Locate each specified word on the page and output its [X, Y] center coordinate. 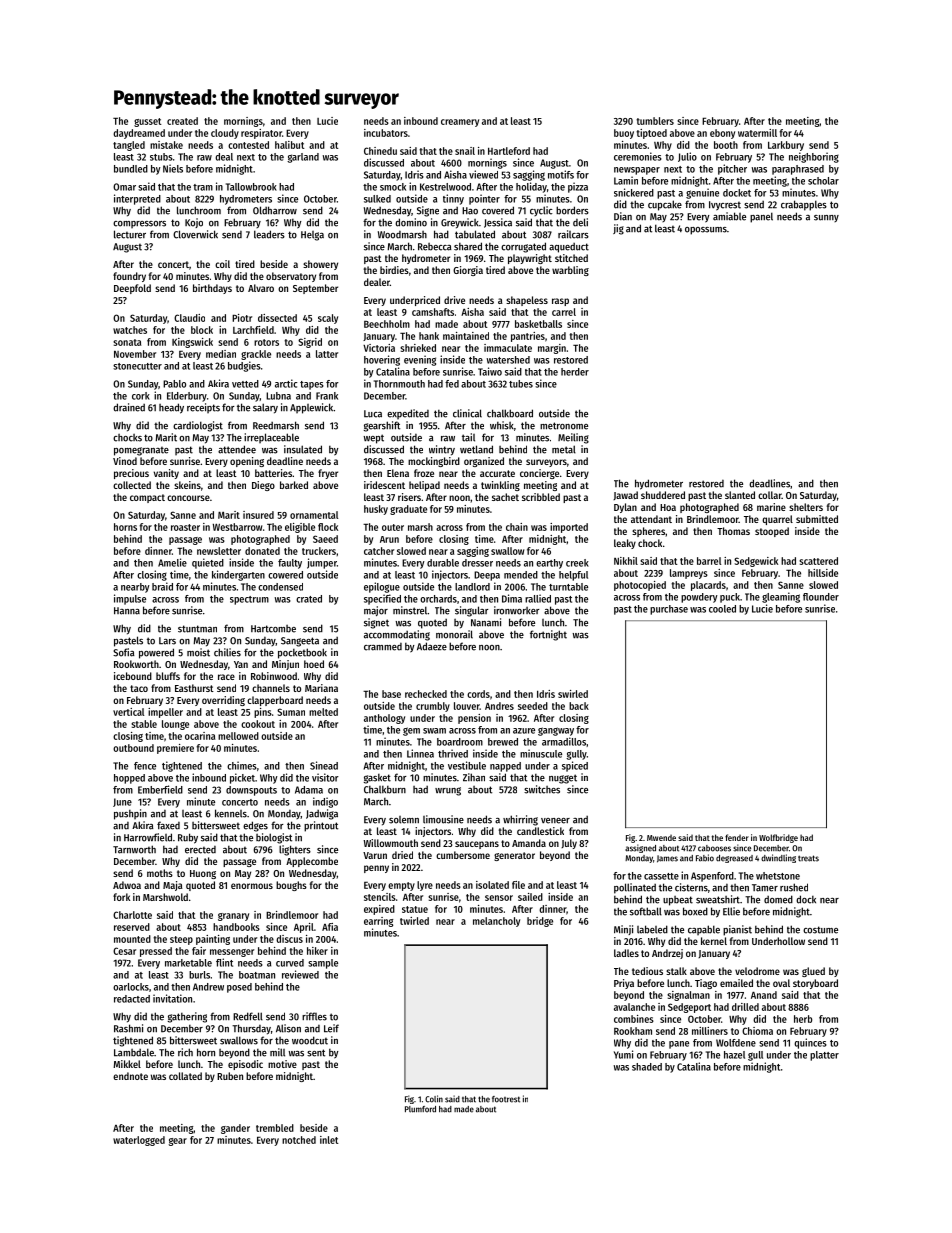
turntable [568, 587]
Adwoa [127, 885]
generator [514, 856]
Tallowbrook [251, 187]
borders [572, 210]
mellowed [238, 736]
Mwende [661, 838]
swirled [573, 694]
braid [162, 586]
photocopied [640, 586]
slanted [740, 495]
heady [171, 408]
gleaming [781, 597]
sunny [826, 218]
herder [575, 372]
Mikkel [127, 1064]
